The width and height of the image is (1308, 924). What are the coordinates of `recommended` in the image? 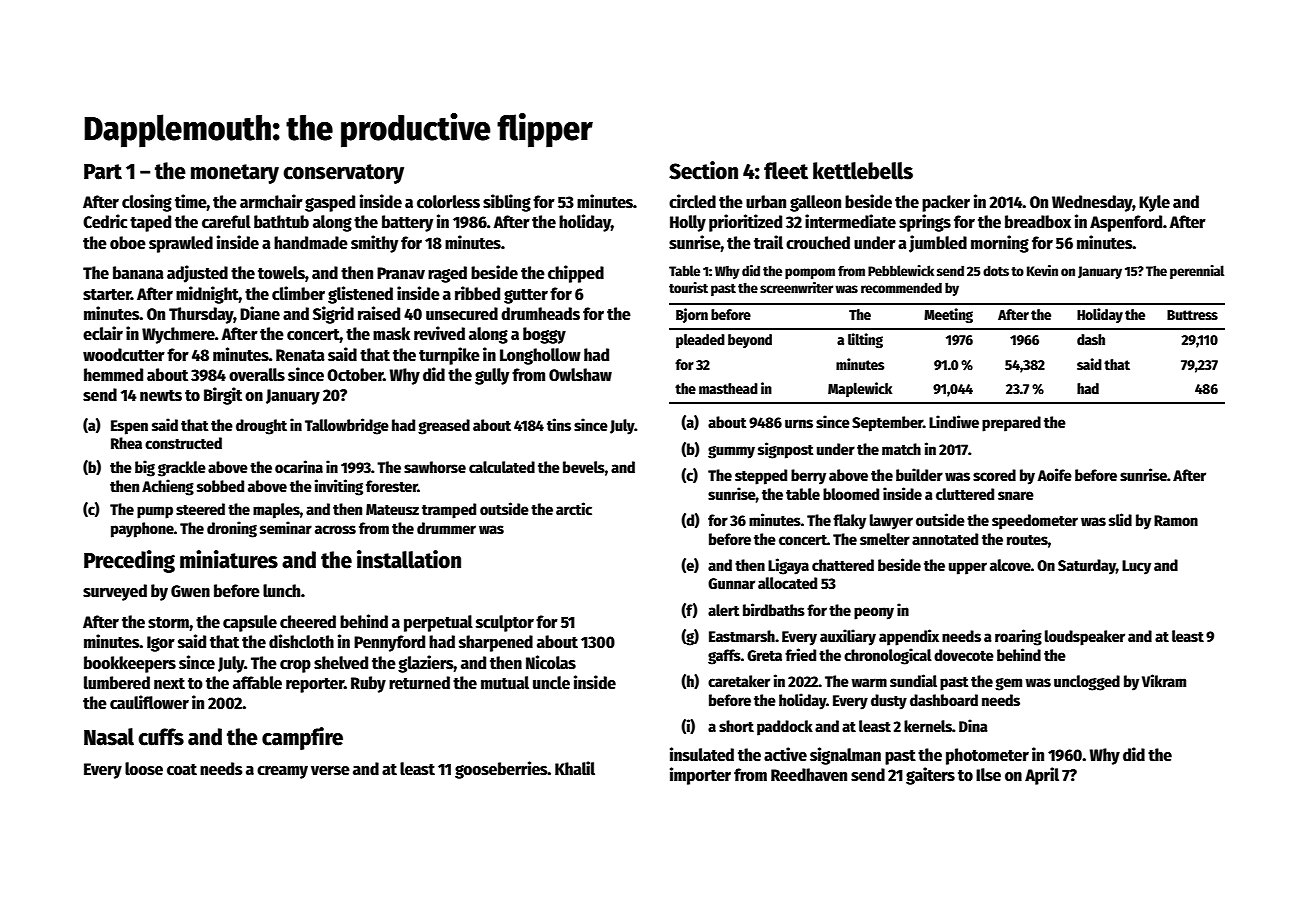 It's located at (901, 287).
